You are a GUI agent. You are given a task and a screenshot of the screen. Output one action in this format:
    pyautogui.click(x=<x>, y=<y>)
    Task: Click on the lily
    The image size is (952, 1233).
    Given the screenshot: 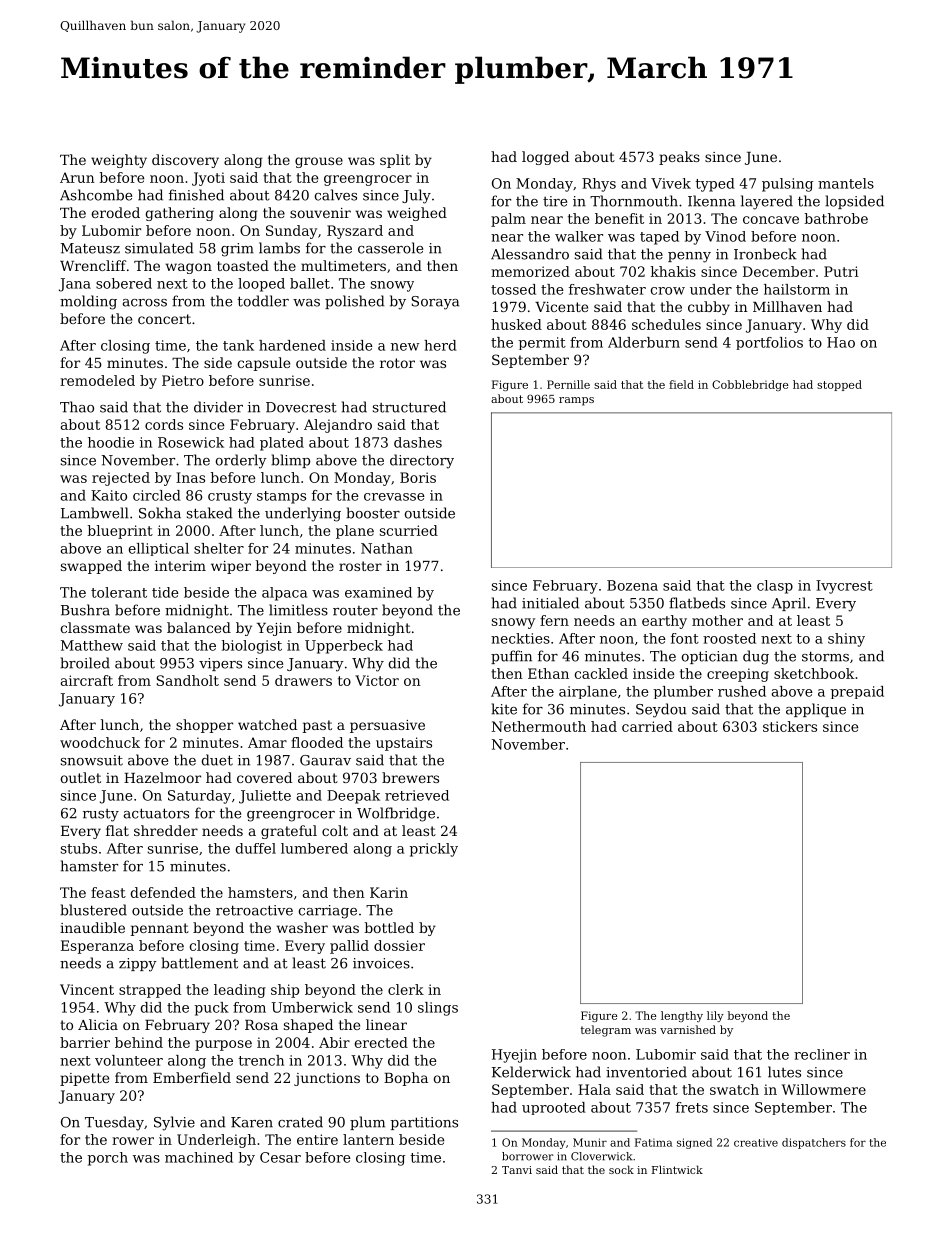 What is the action you would take?
    pyautogui.click(x=715, y=1016)
